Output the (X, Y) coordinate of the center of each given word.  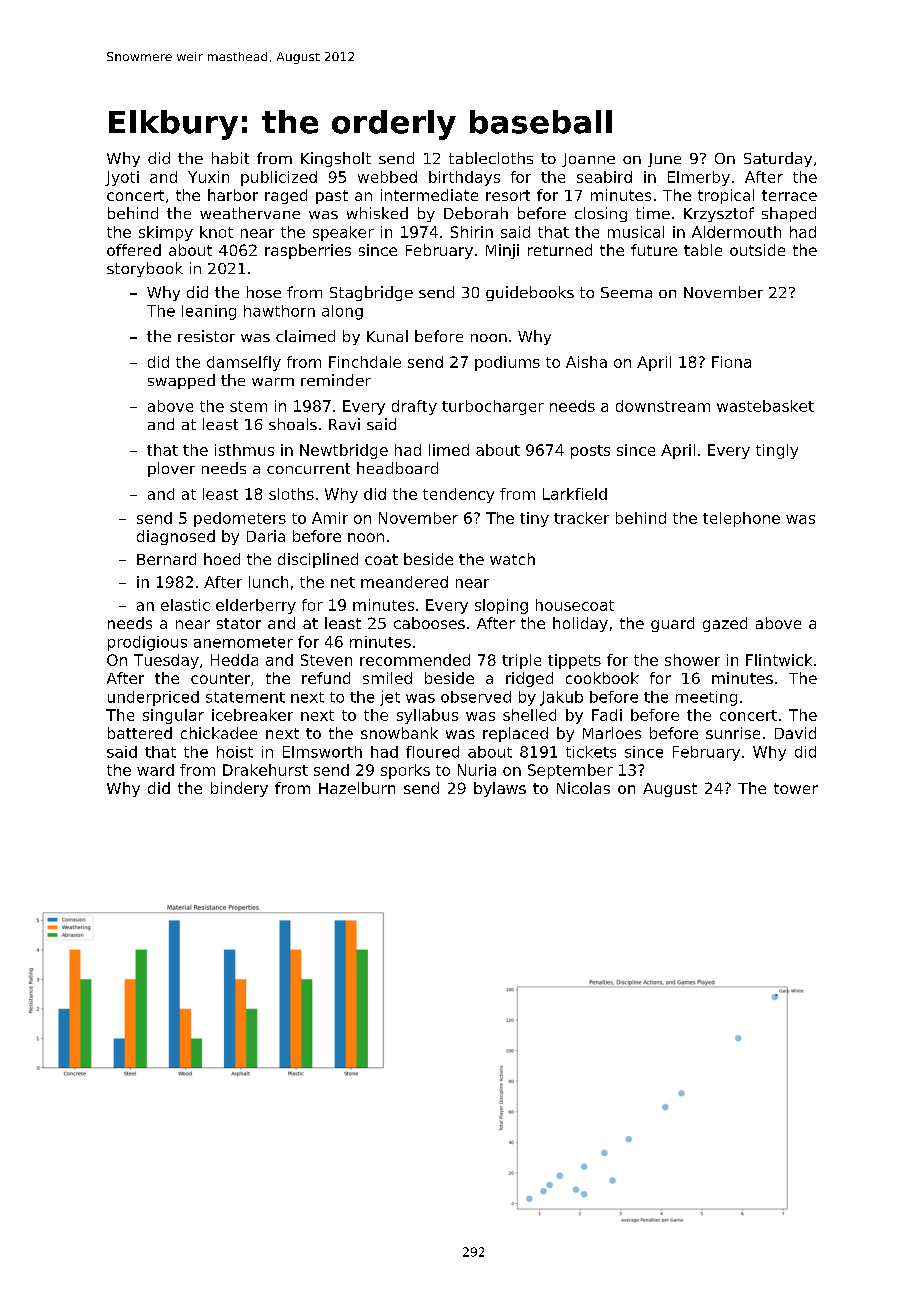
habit (230, 158)
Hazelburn (357, 788)
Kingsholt (336, 159)
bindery (239, 789)
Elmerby (699, 178)
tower (796, 788)
